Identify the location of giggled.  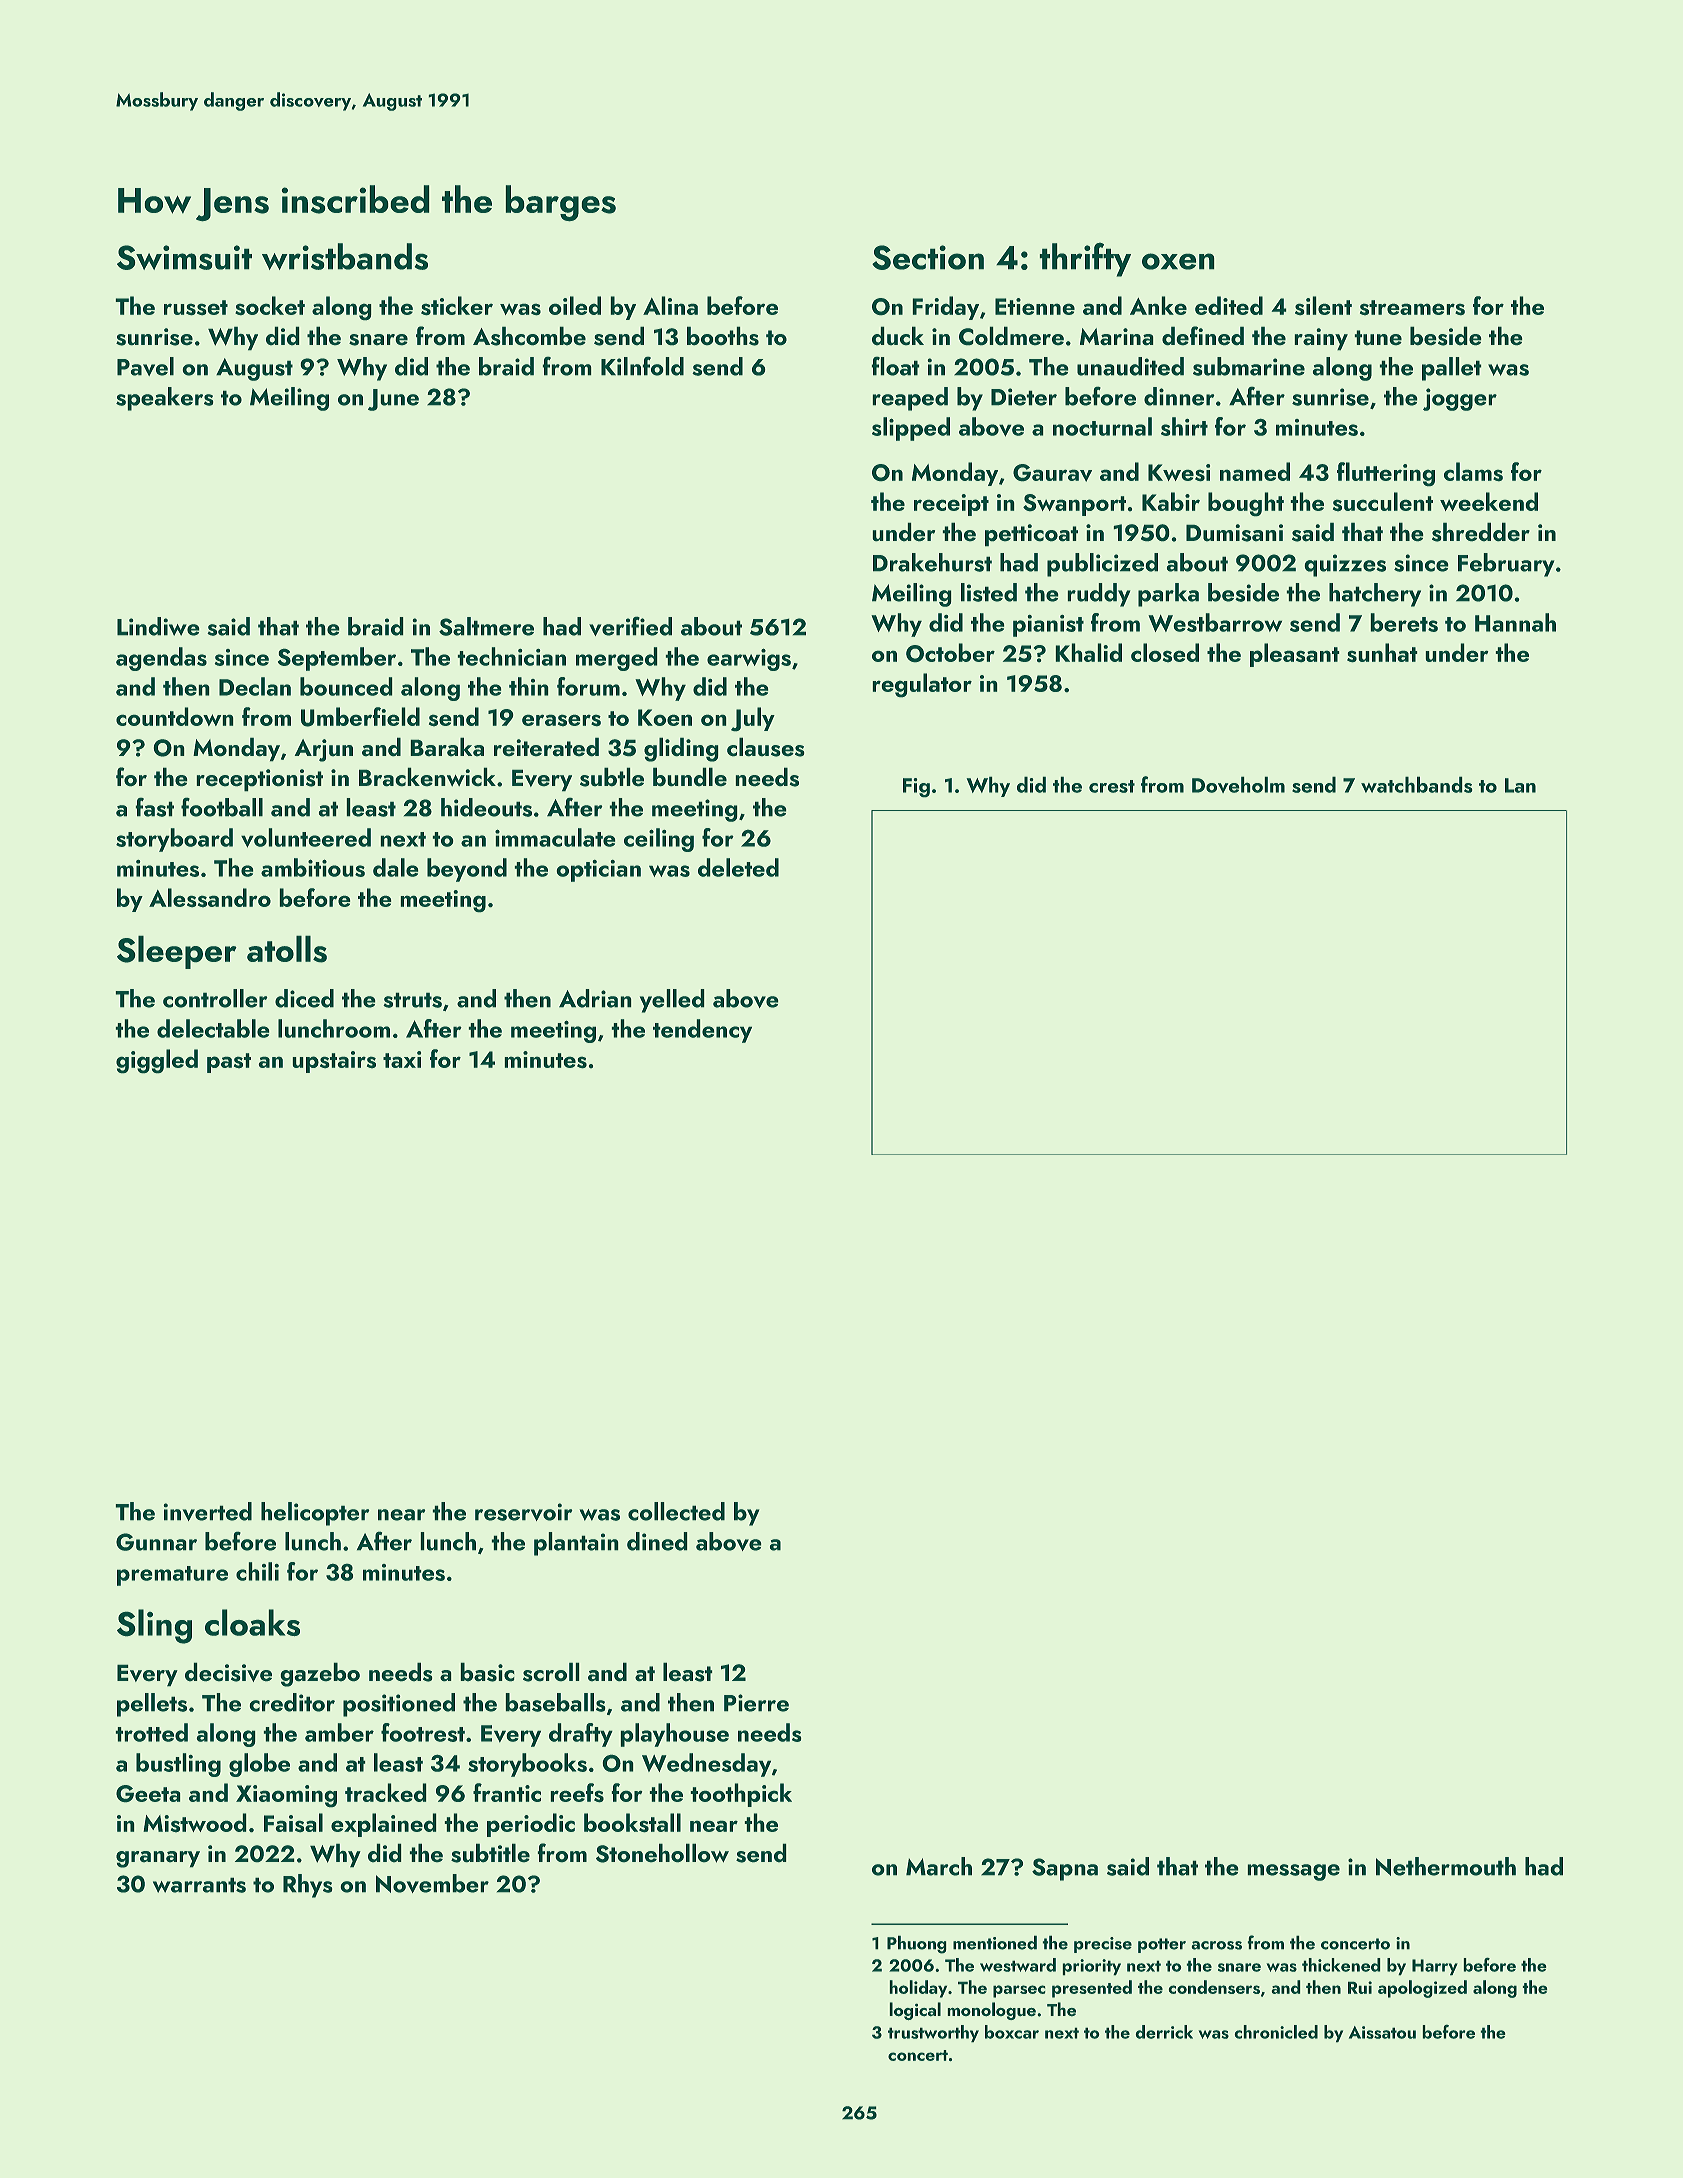
(157, 1061).
